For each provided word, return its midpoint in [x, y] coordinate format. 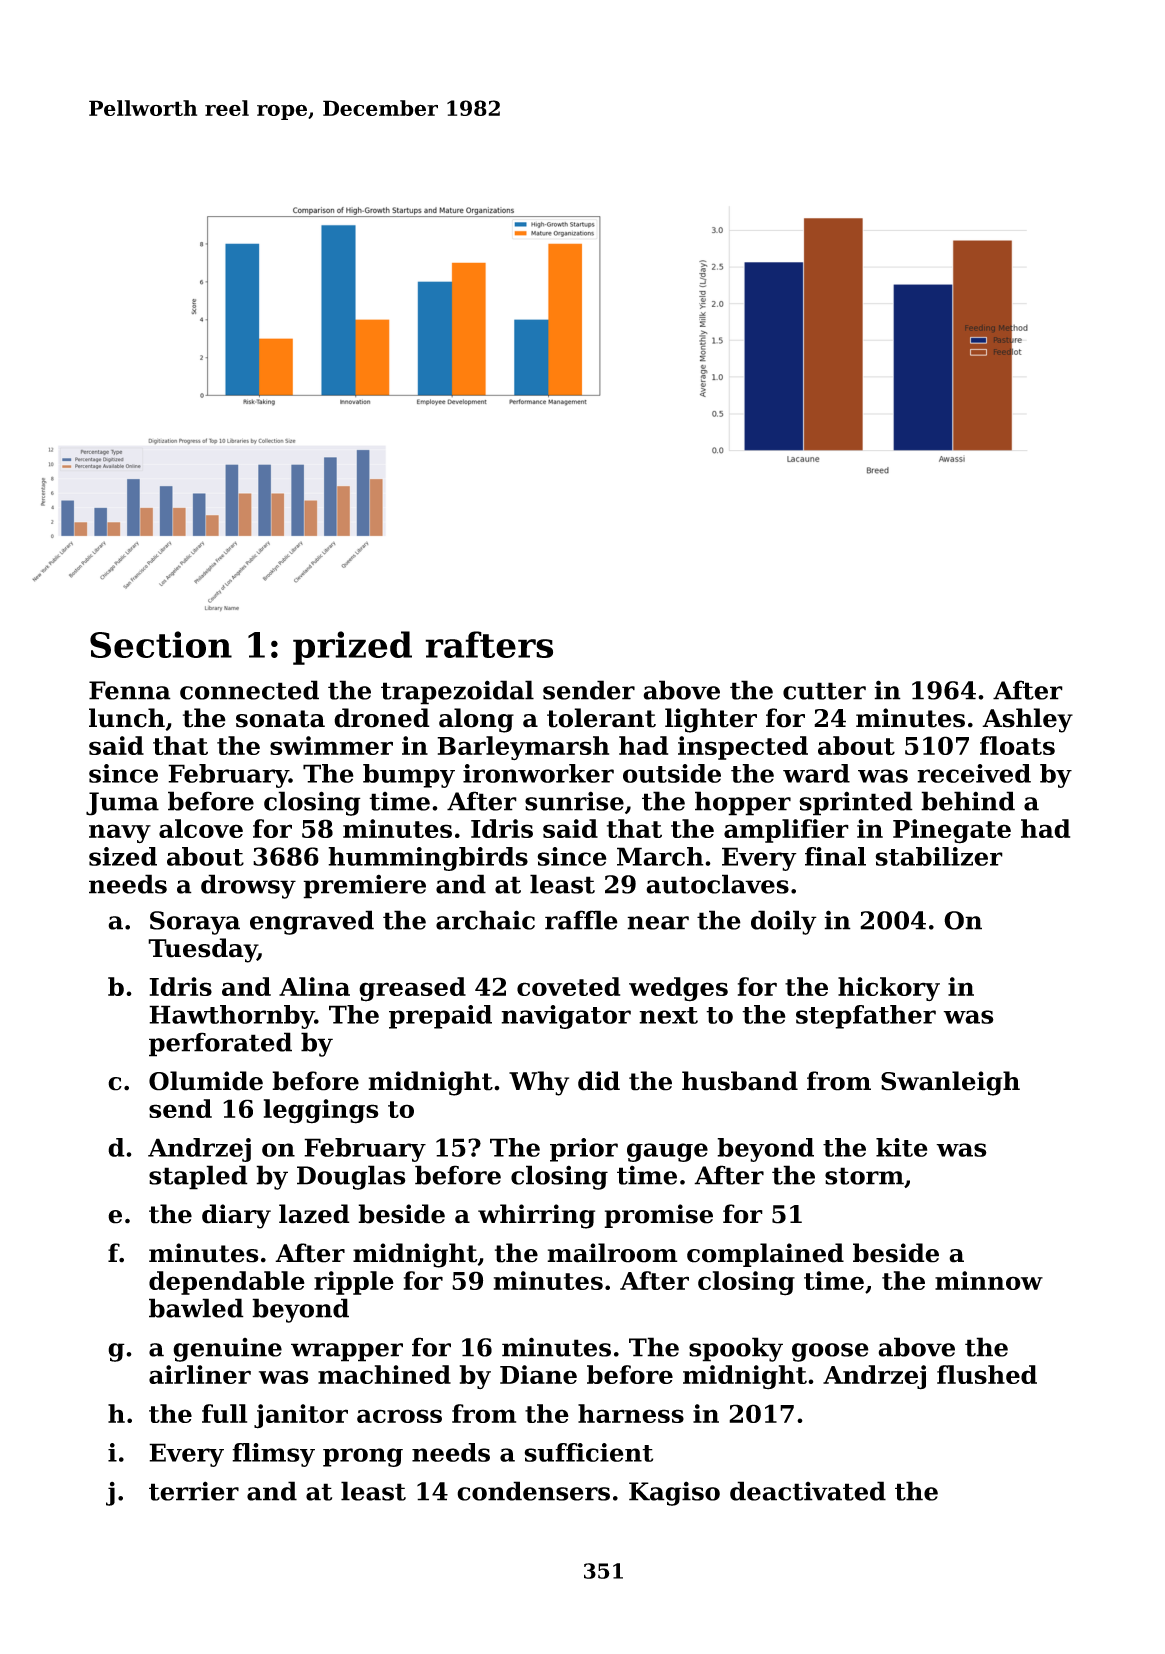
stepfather [866, 1017]
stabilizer [939, 856]
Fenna [130, 690]
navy [120, 833]
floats [1017, 745]
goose [830, 1352]
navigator [566, 1017]
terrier [194, 1491]
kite [902, 1147]
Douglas [351, 1177]
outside [672, 773]
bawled [196, 1308]
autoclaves [717, 884]
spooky [736, 1349]
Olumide [206, 1081]
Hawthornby [232, 1017]
